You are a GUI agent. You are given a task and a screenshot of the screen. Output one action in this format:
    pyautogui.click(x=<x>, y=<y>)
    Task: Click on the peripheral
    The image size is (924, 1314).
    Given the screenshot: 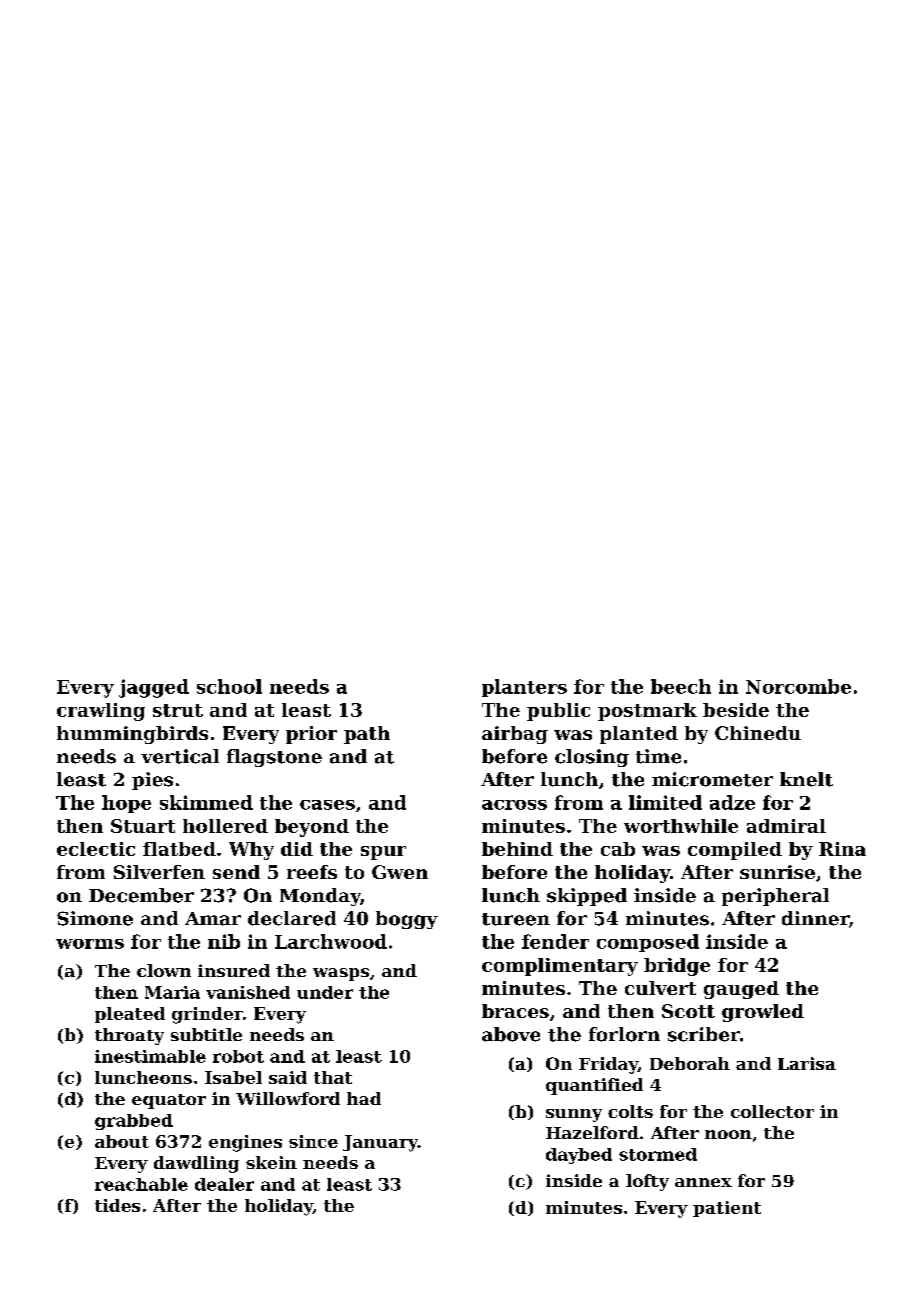 What is the action you would take?
    pyautogui.click(x=775, y=897)
